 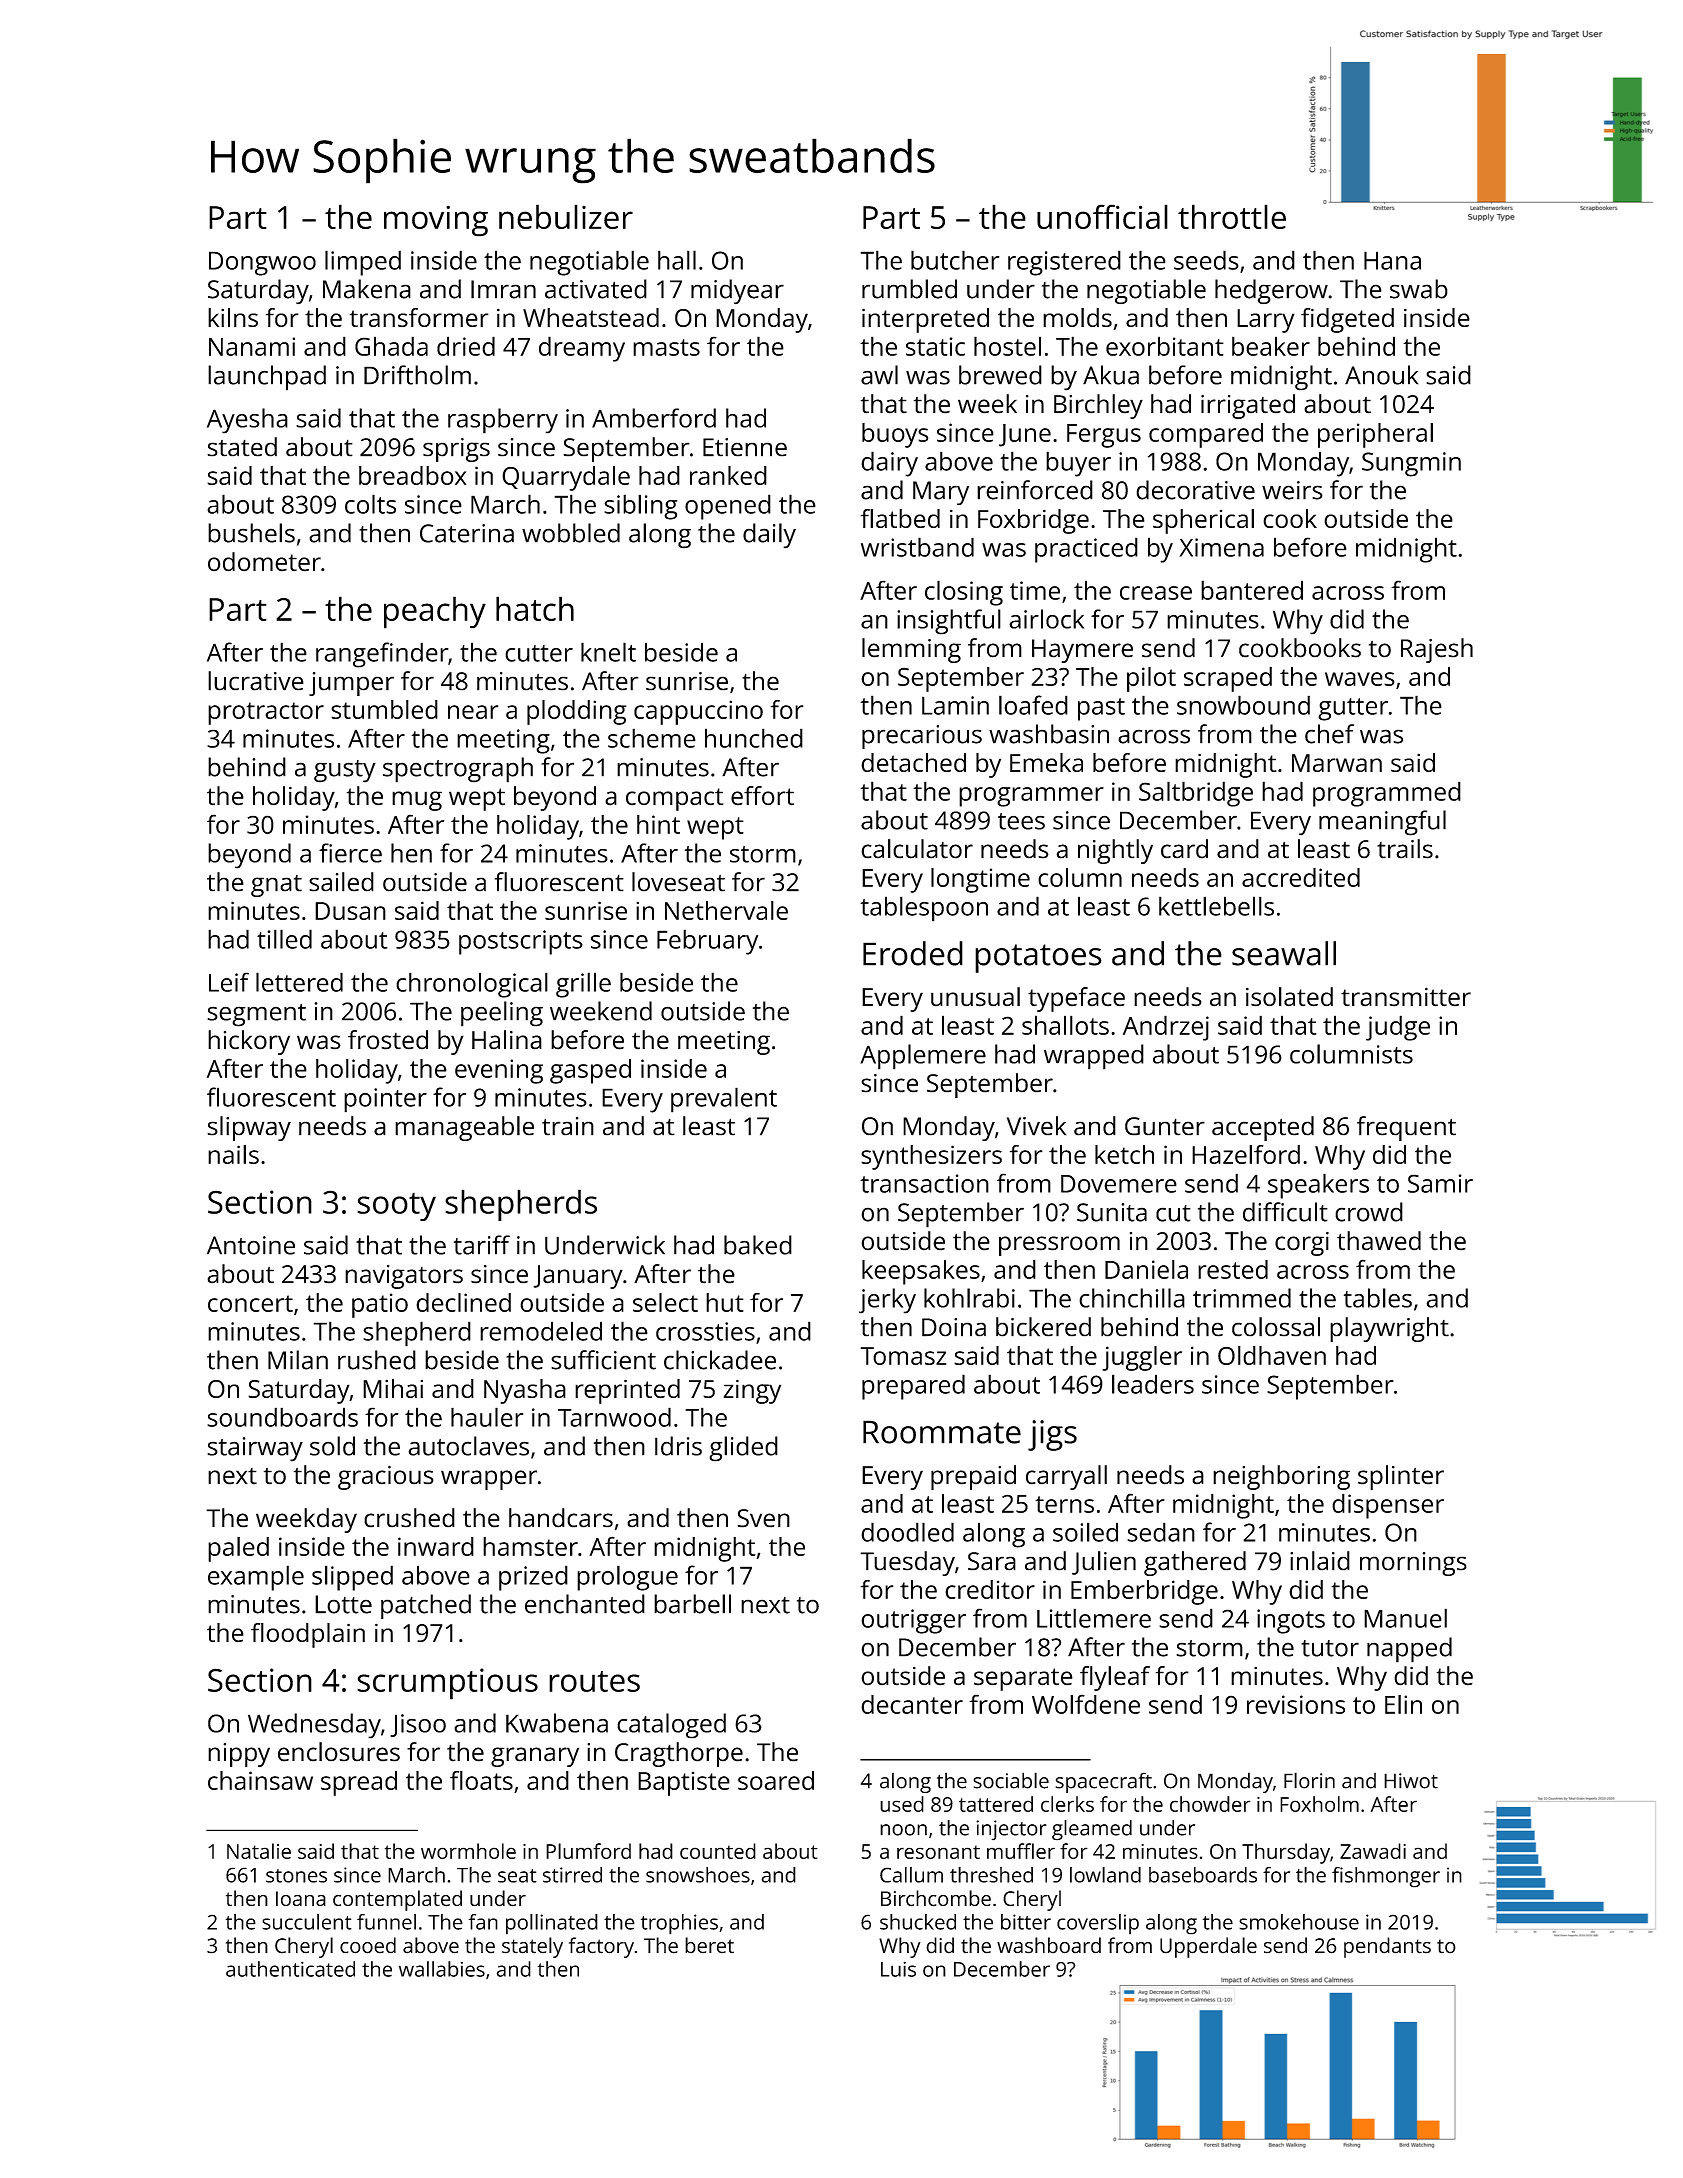 What do you see at coordinates (482, 1245) in the screenshot?
I see `tariff` at bounding box center [482, 1245].
